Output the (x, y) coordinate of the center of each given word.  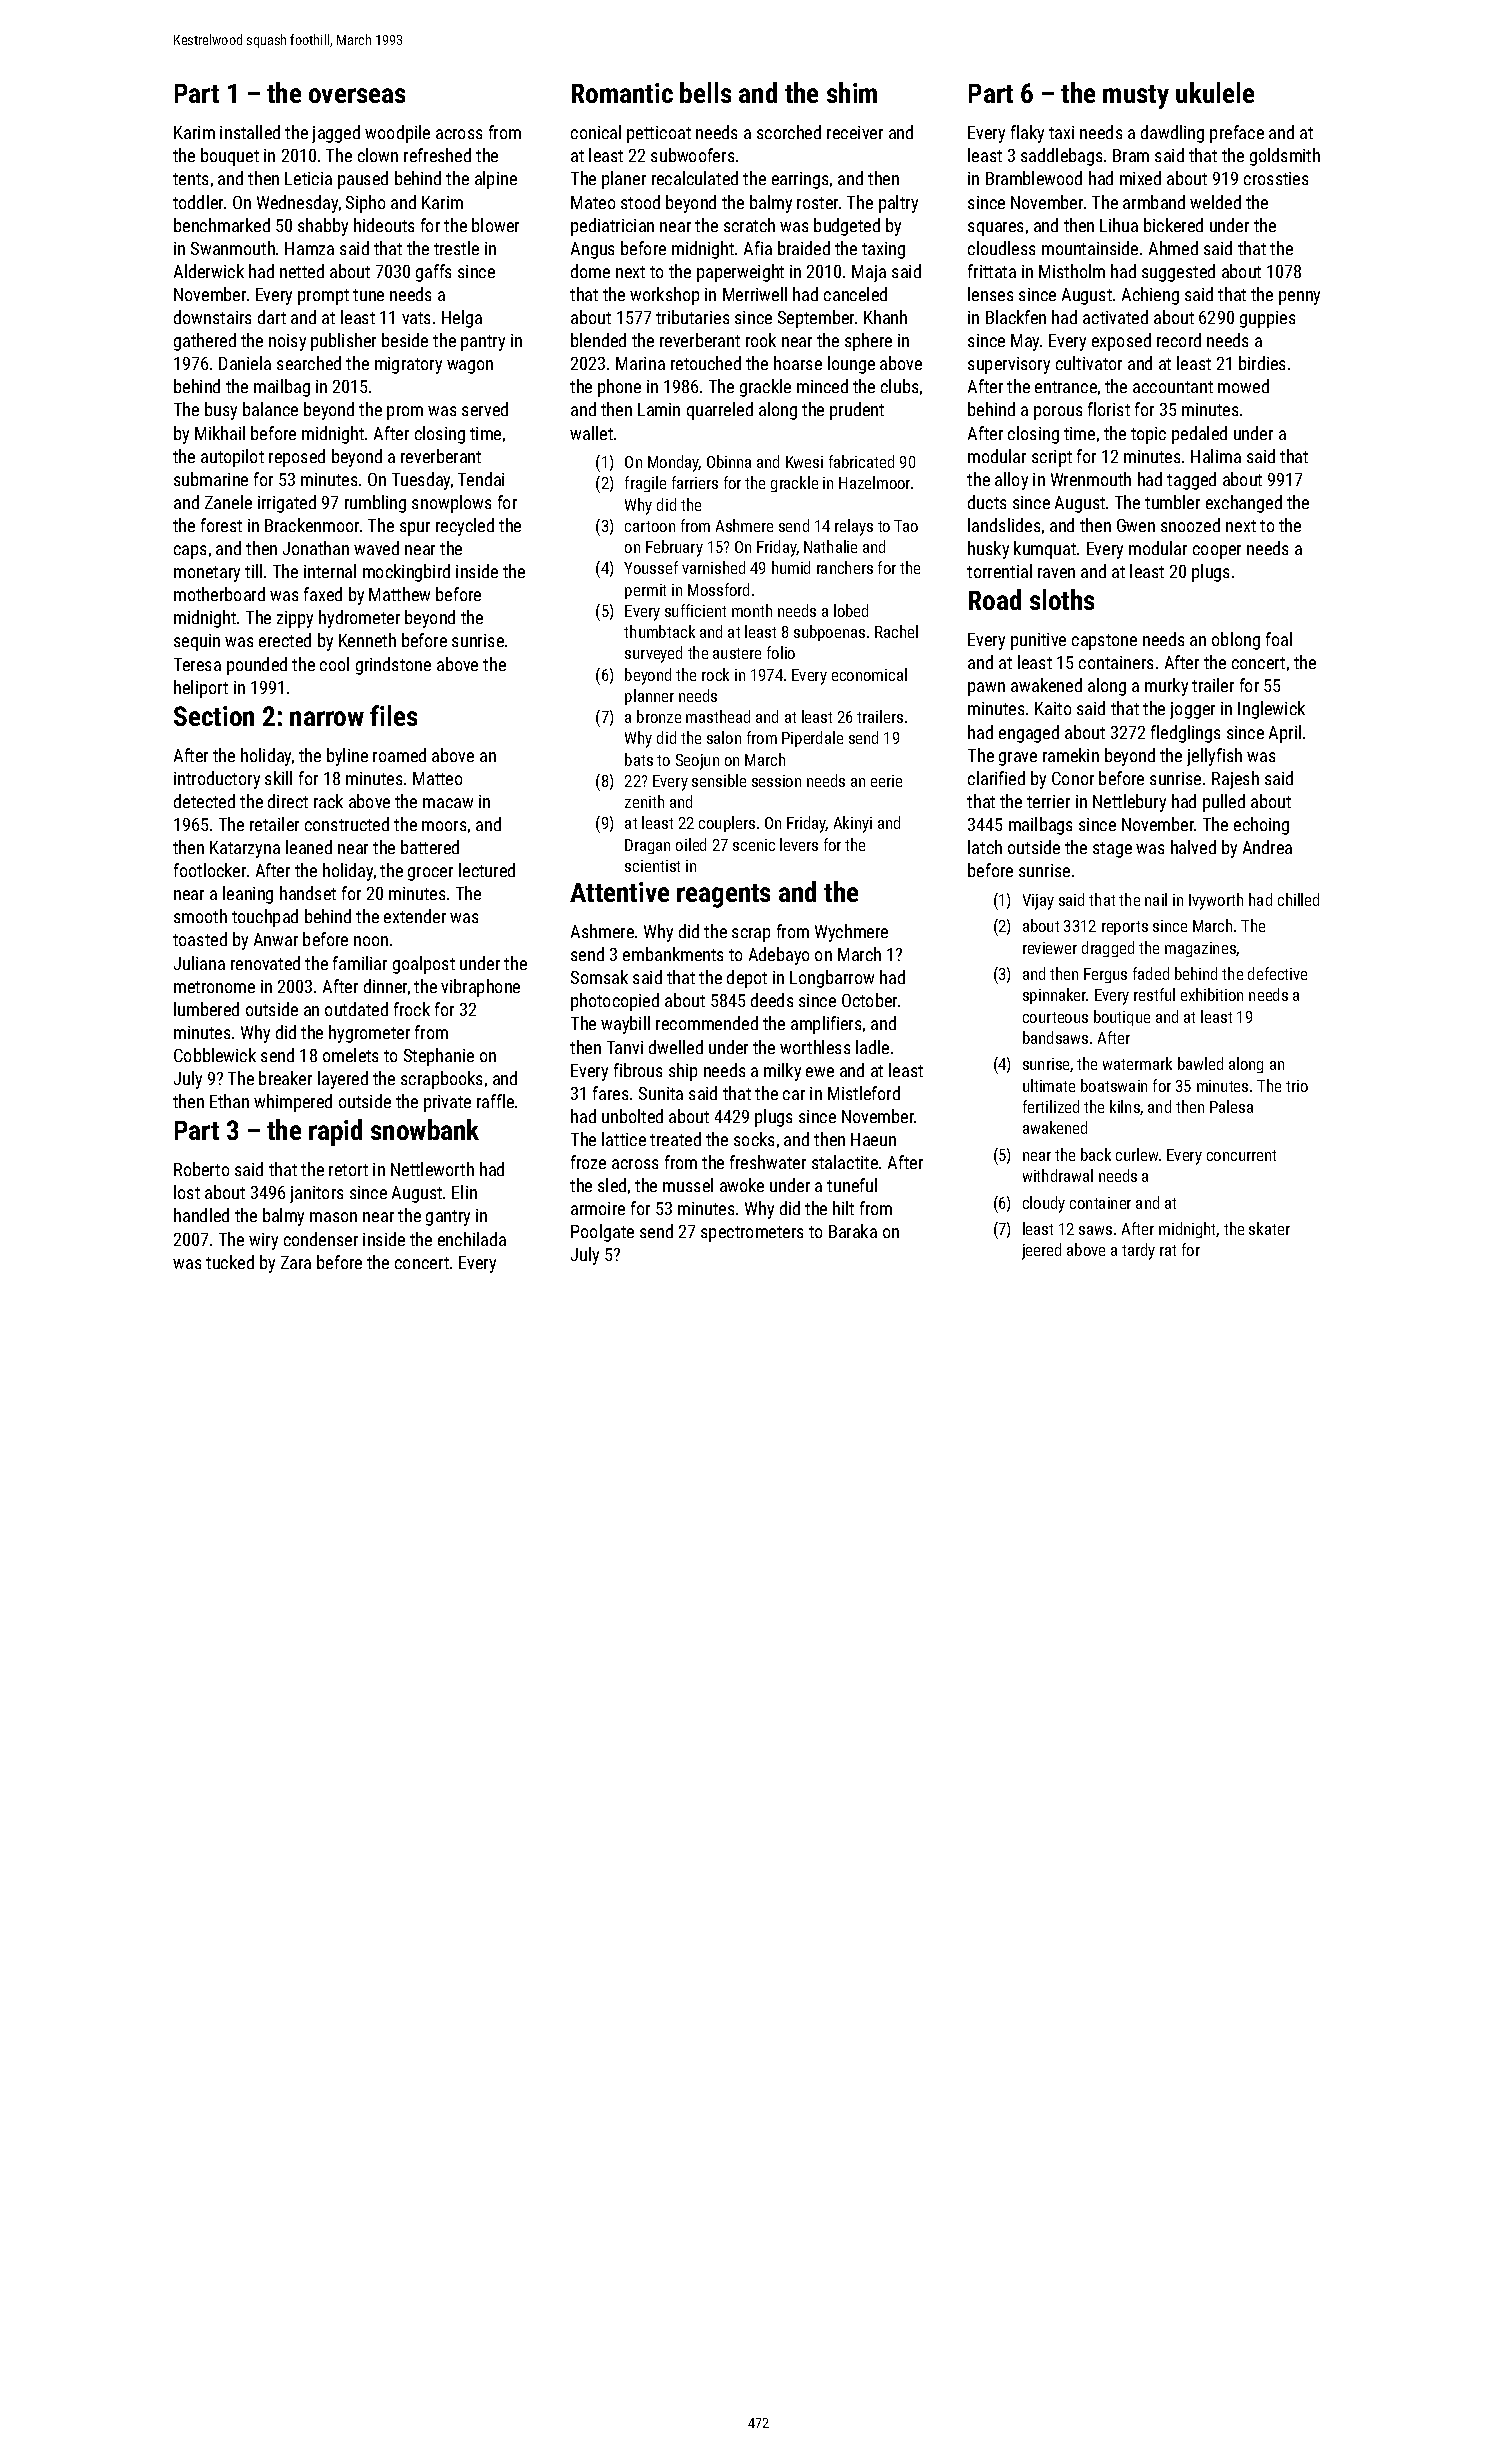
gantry (448, 1218)
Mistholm (1072, 271)
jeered (1041, 1251)
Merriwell (755, 294)
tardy (1138, 1251)
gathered (205, 342)
